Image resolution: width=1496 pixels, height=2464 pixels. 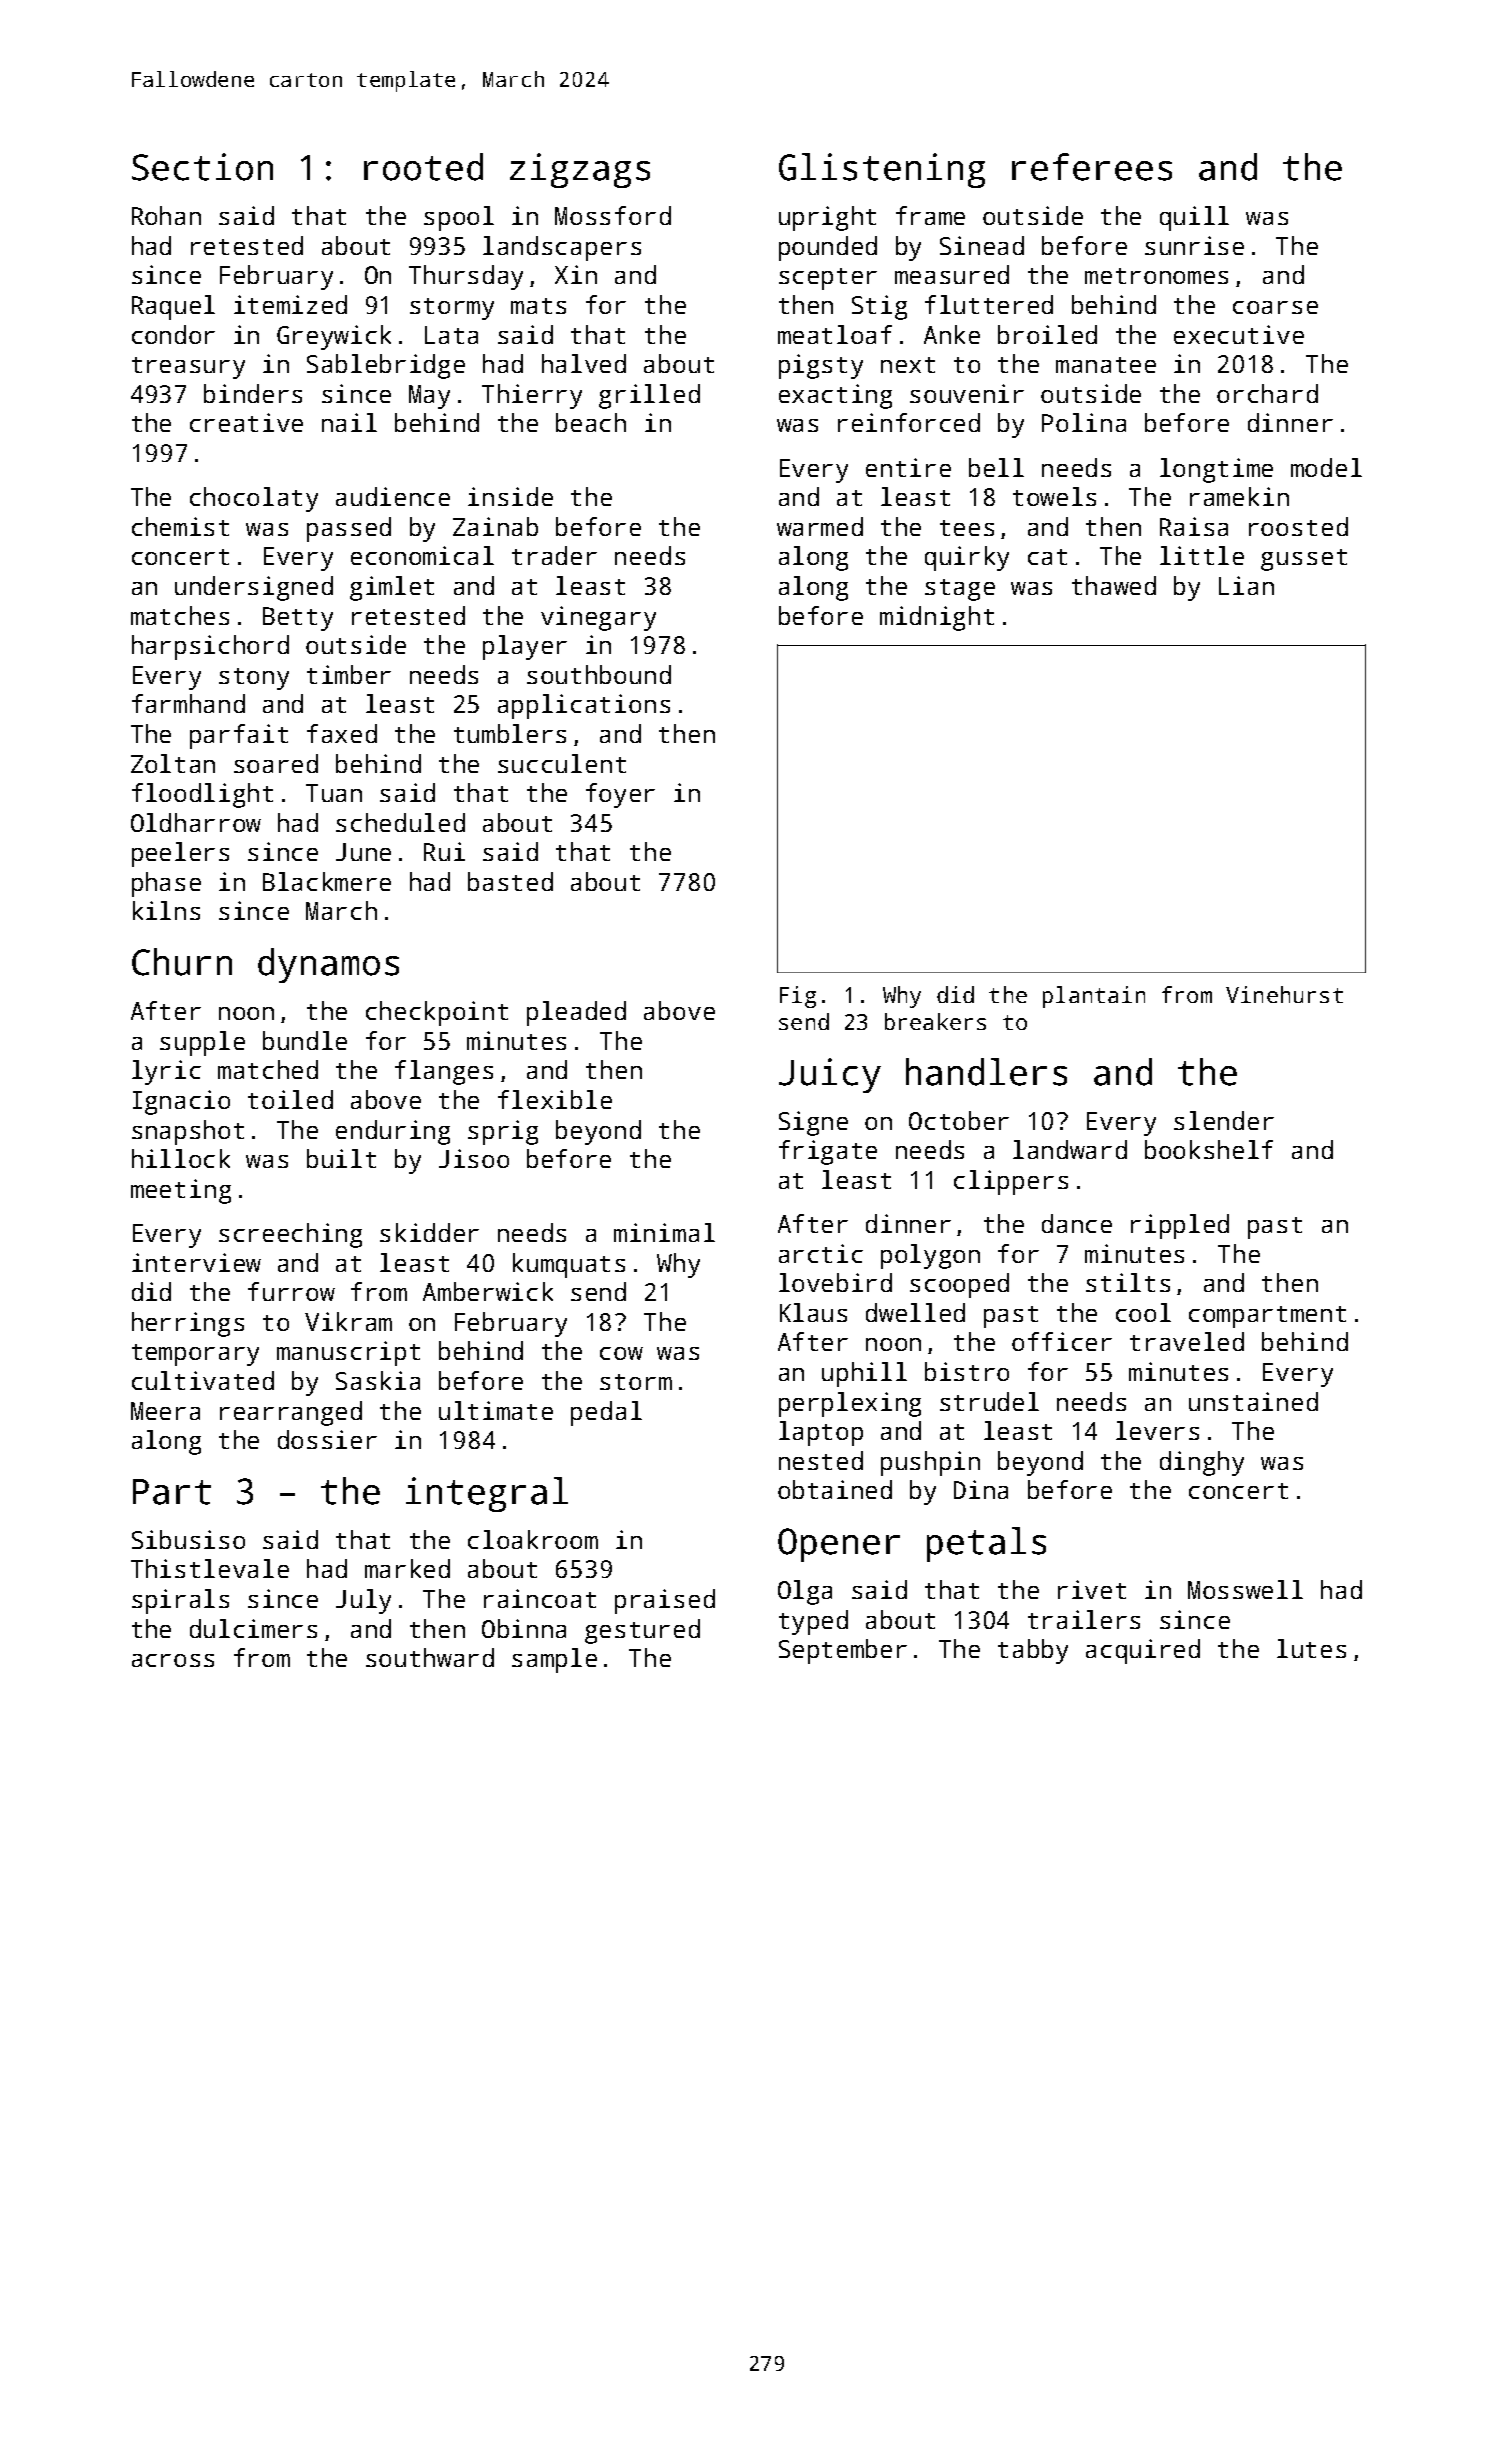 What do you see at coordinates (1194, 218) in the screenshot?
I see `quill` at bounding box center [1194, 218].
